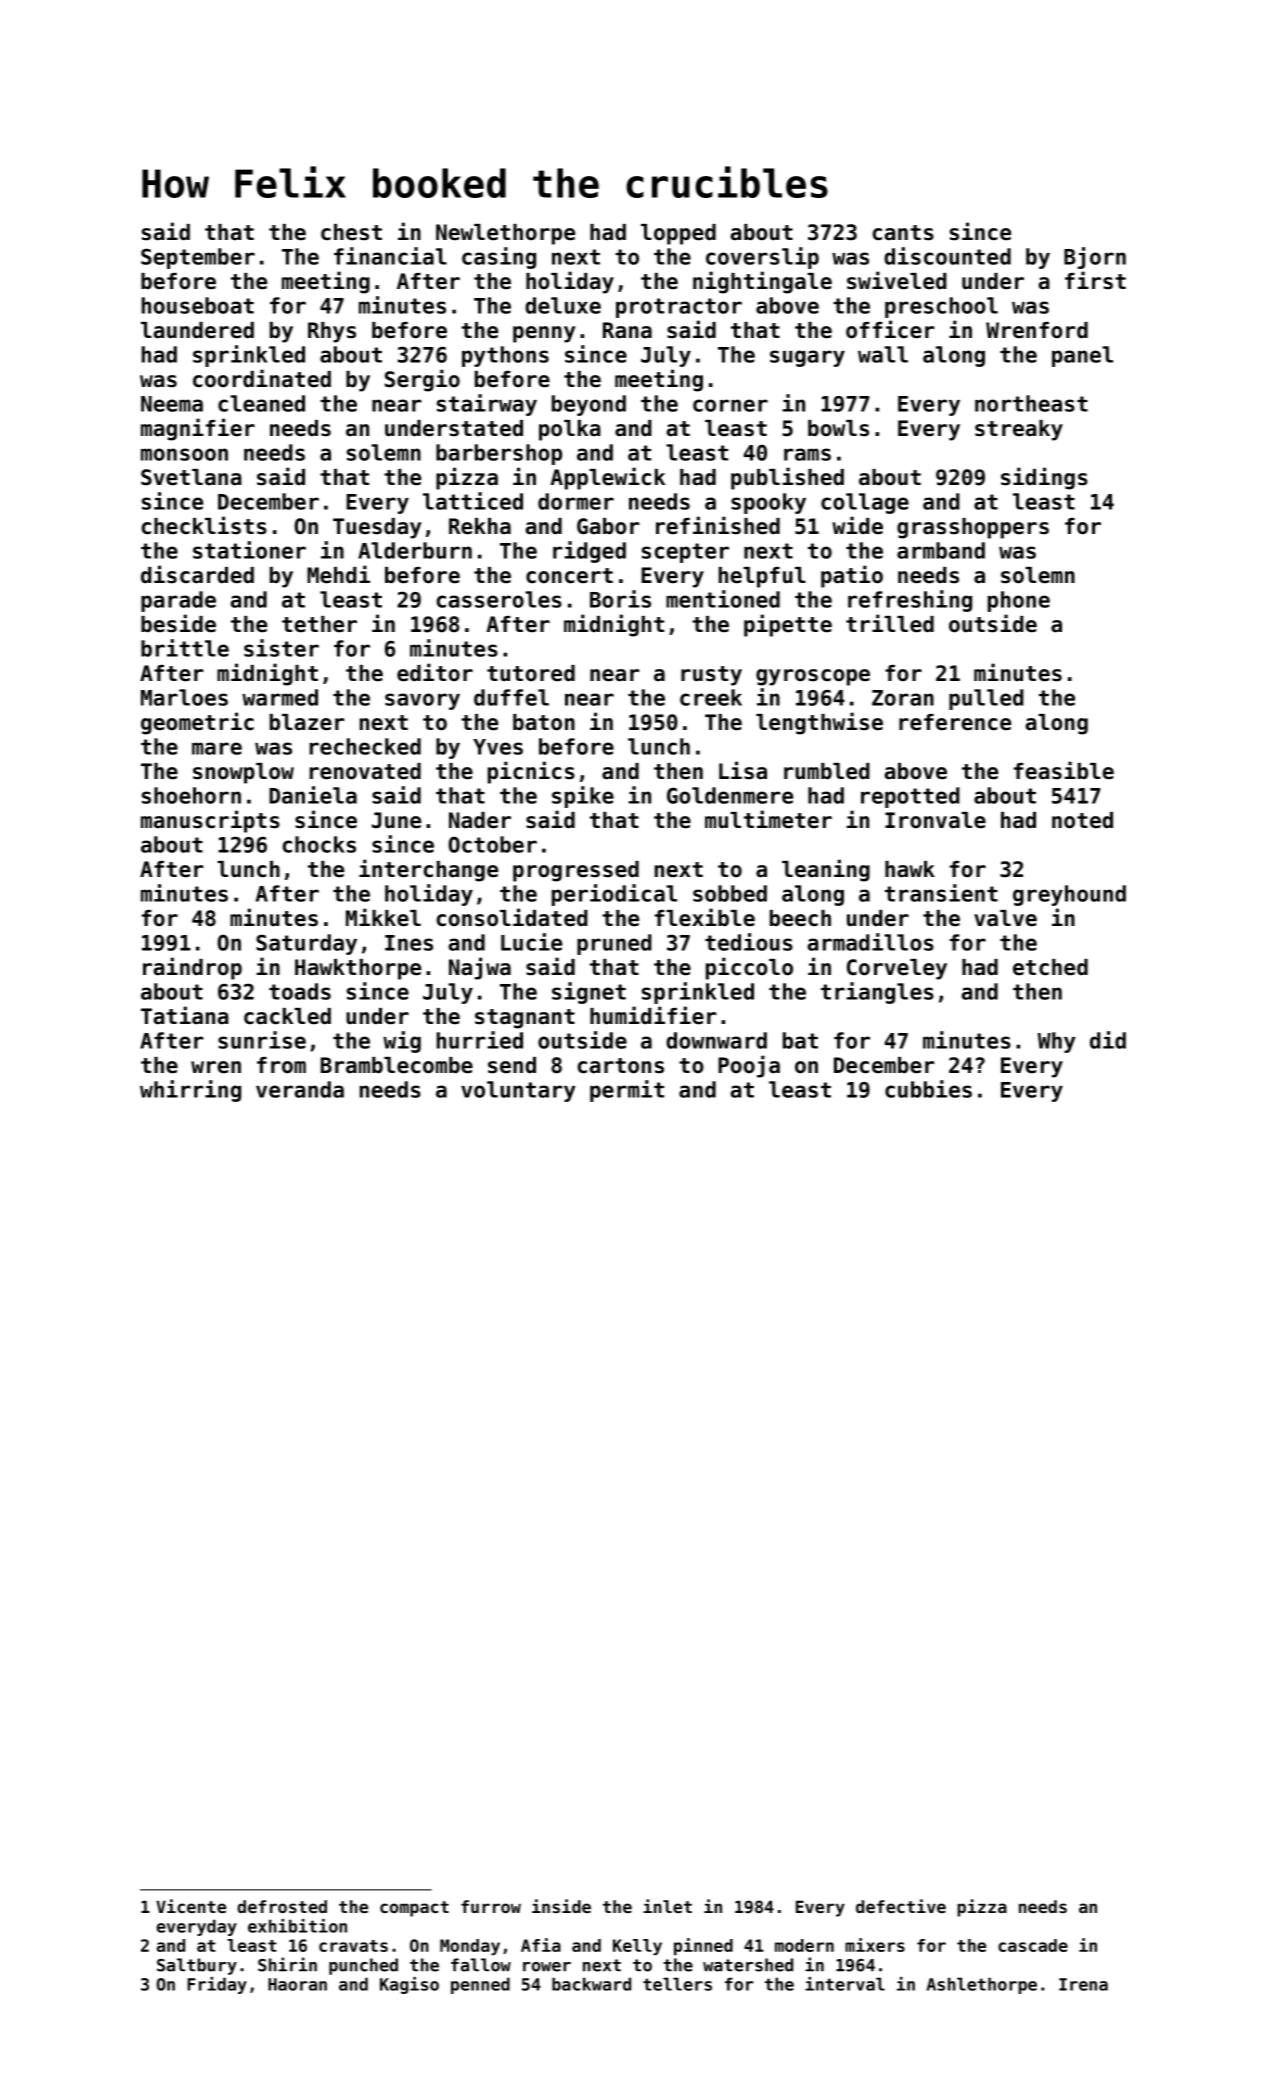 The image size is (1272, 2095). Describe the element at coordinates (620, 599) in the screenshot. I see `Boris` at that location.
